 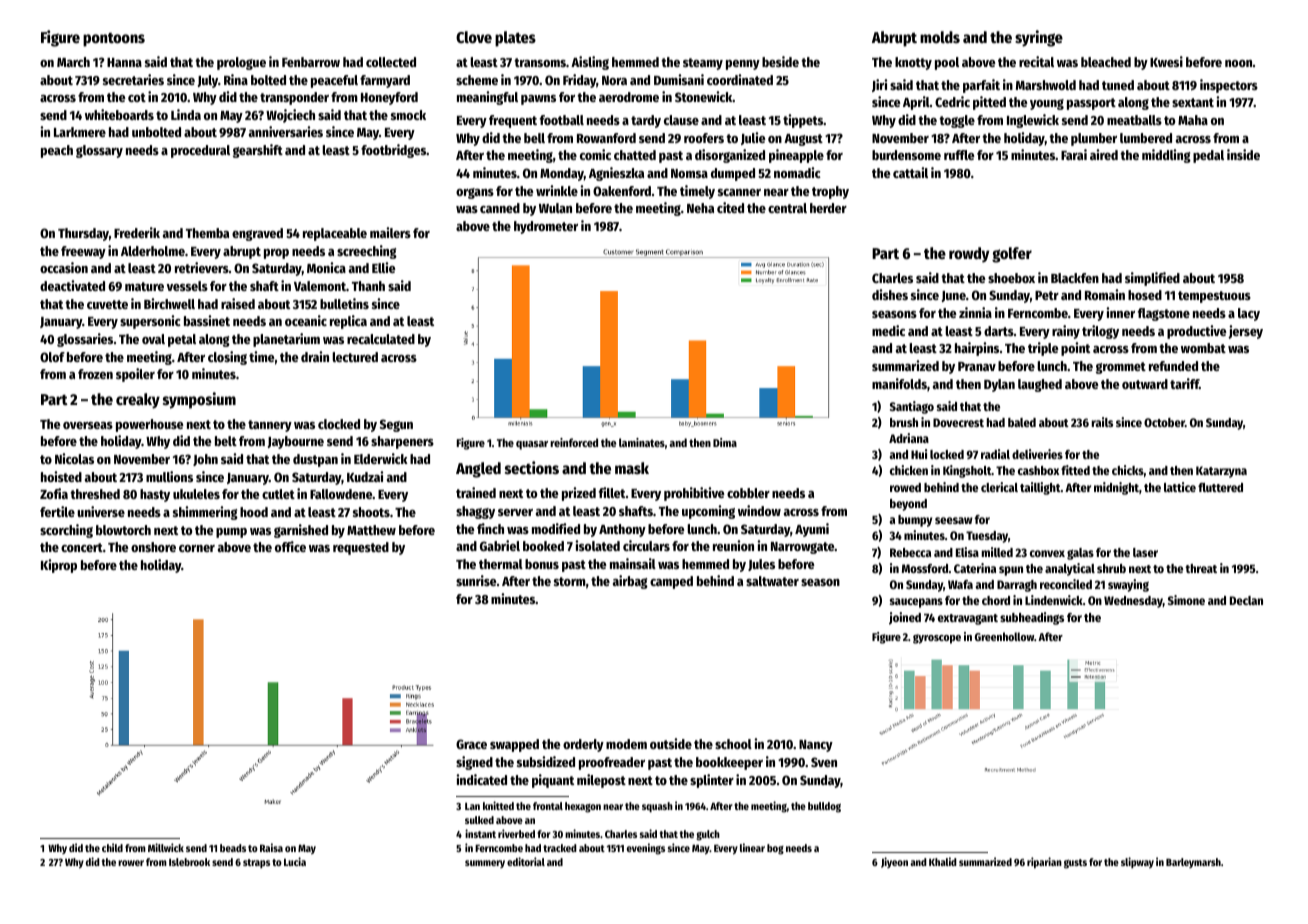 What do you see at coordinates (205, 460) in the document?
I see `John` at bounding box center [205, 460].
